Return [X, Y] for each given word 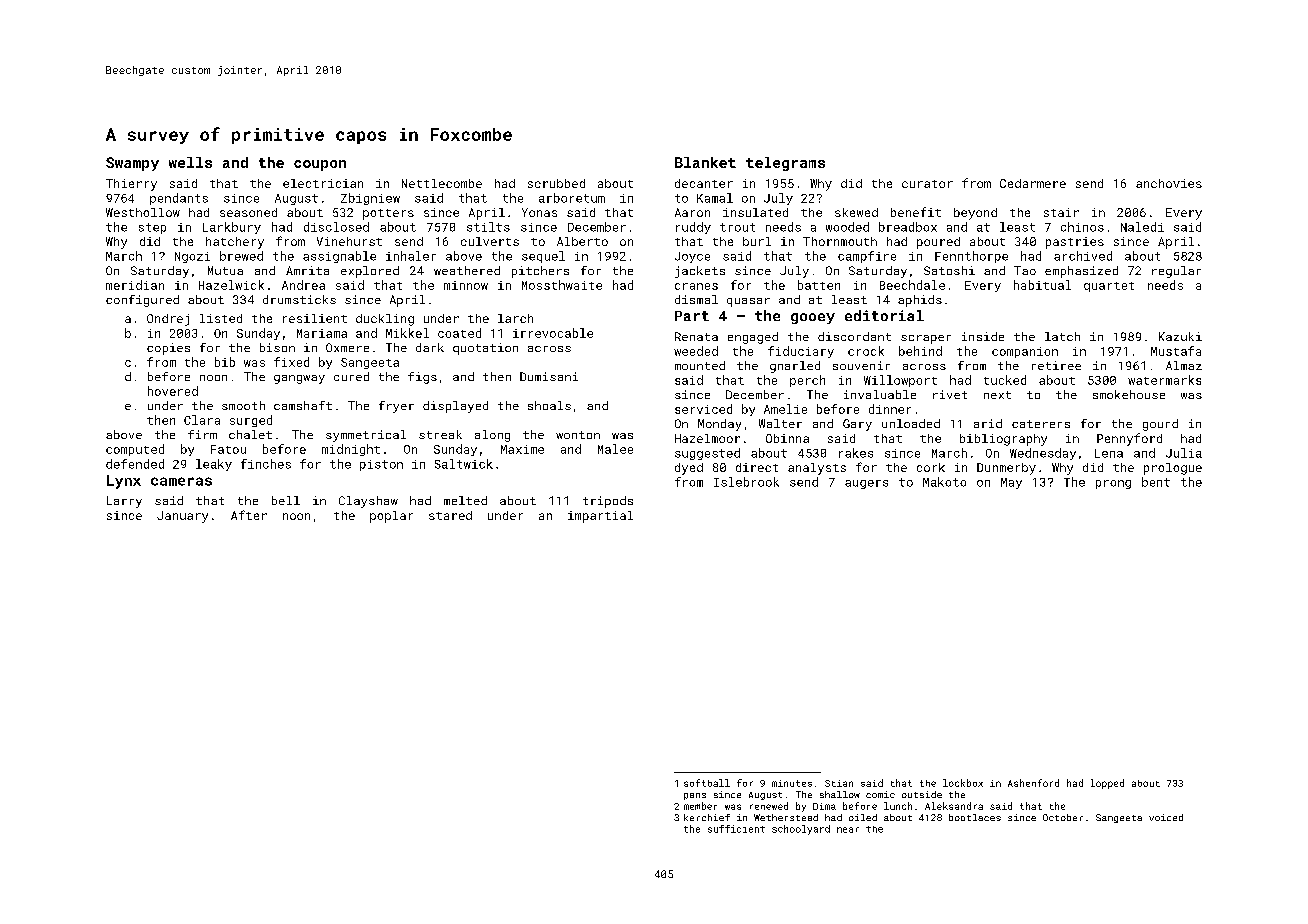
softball [707, 783]
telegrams [785, 164]
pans [695, 796]
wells [190, 162]
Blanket [705, 162]
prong [1113, 484]
